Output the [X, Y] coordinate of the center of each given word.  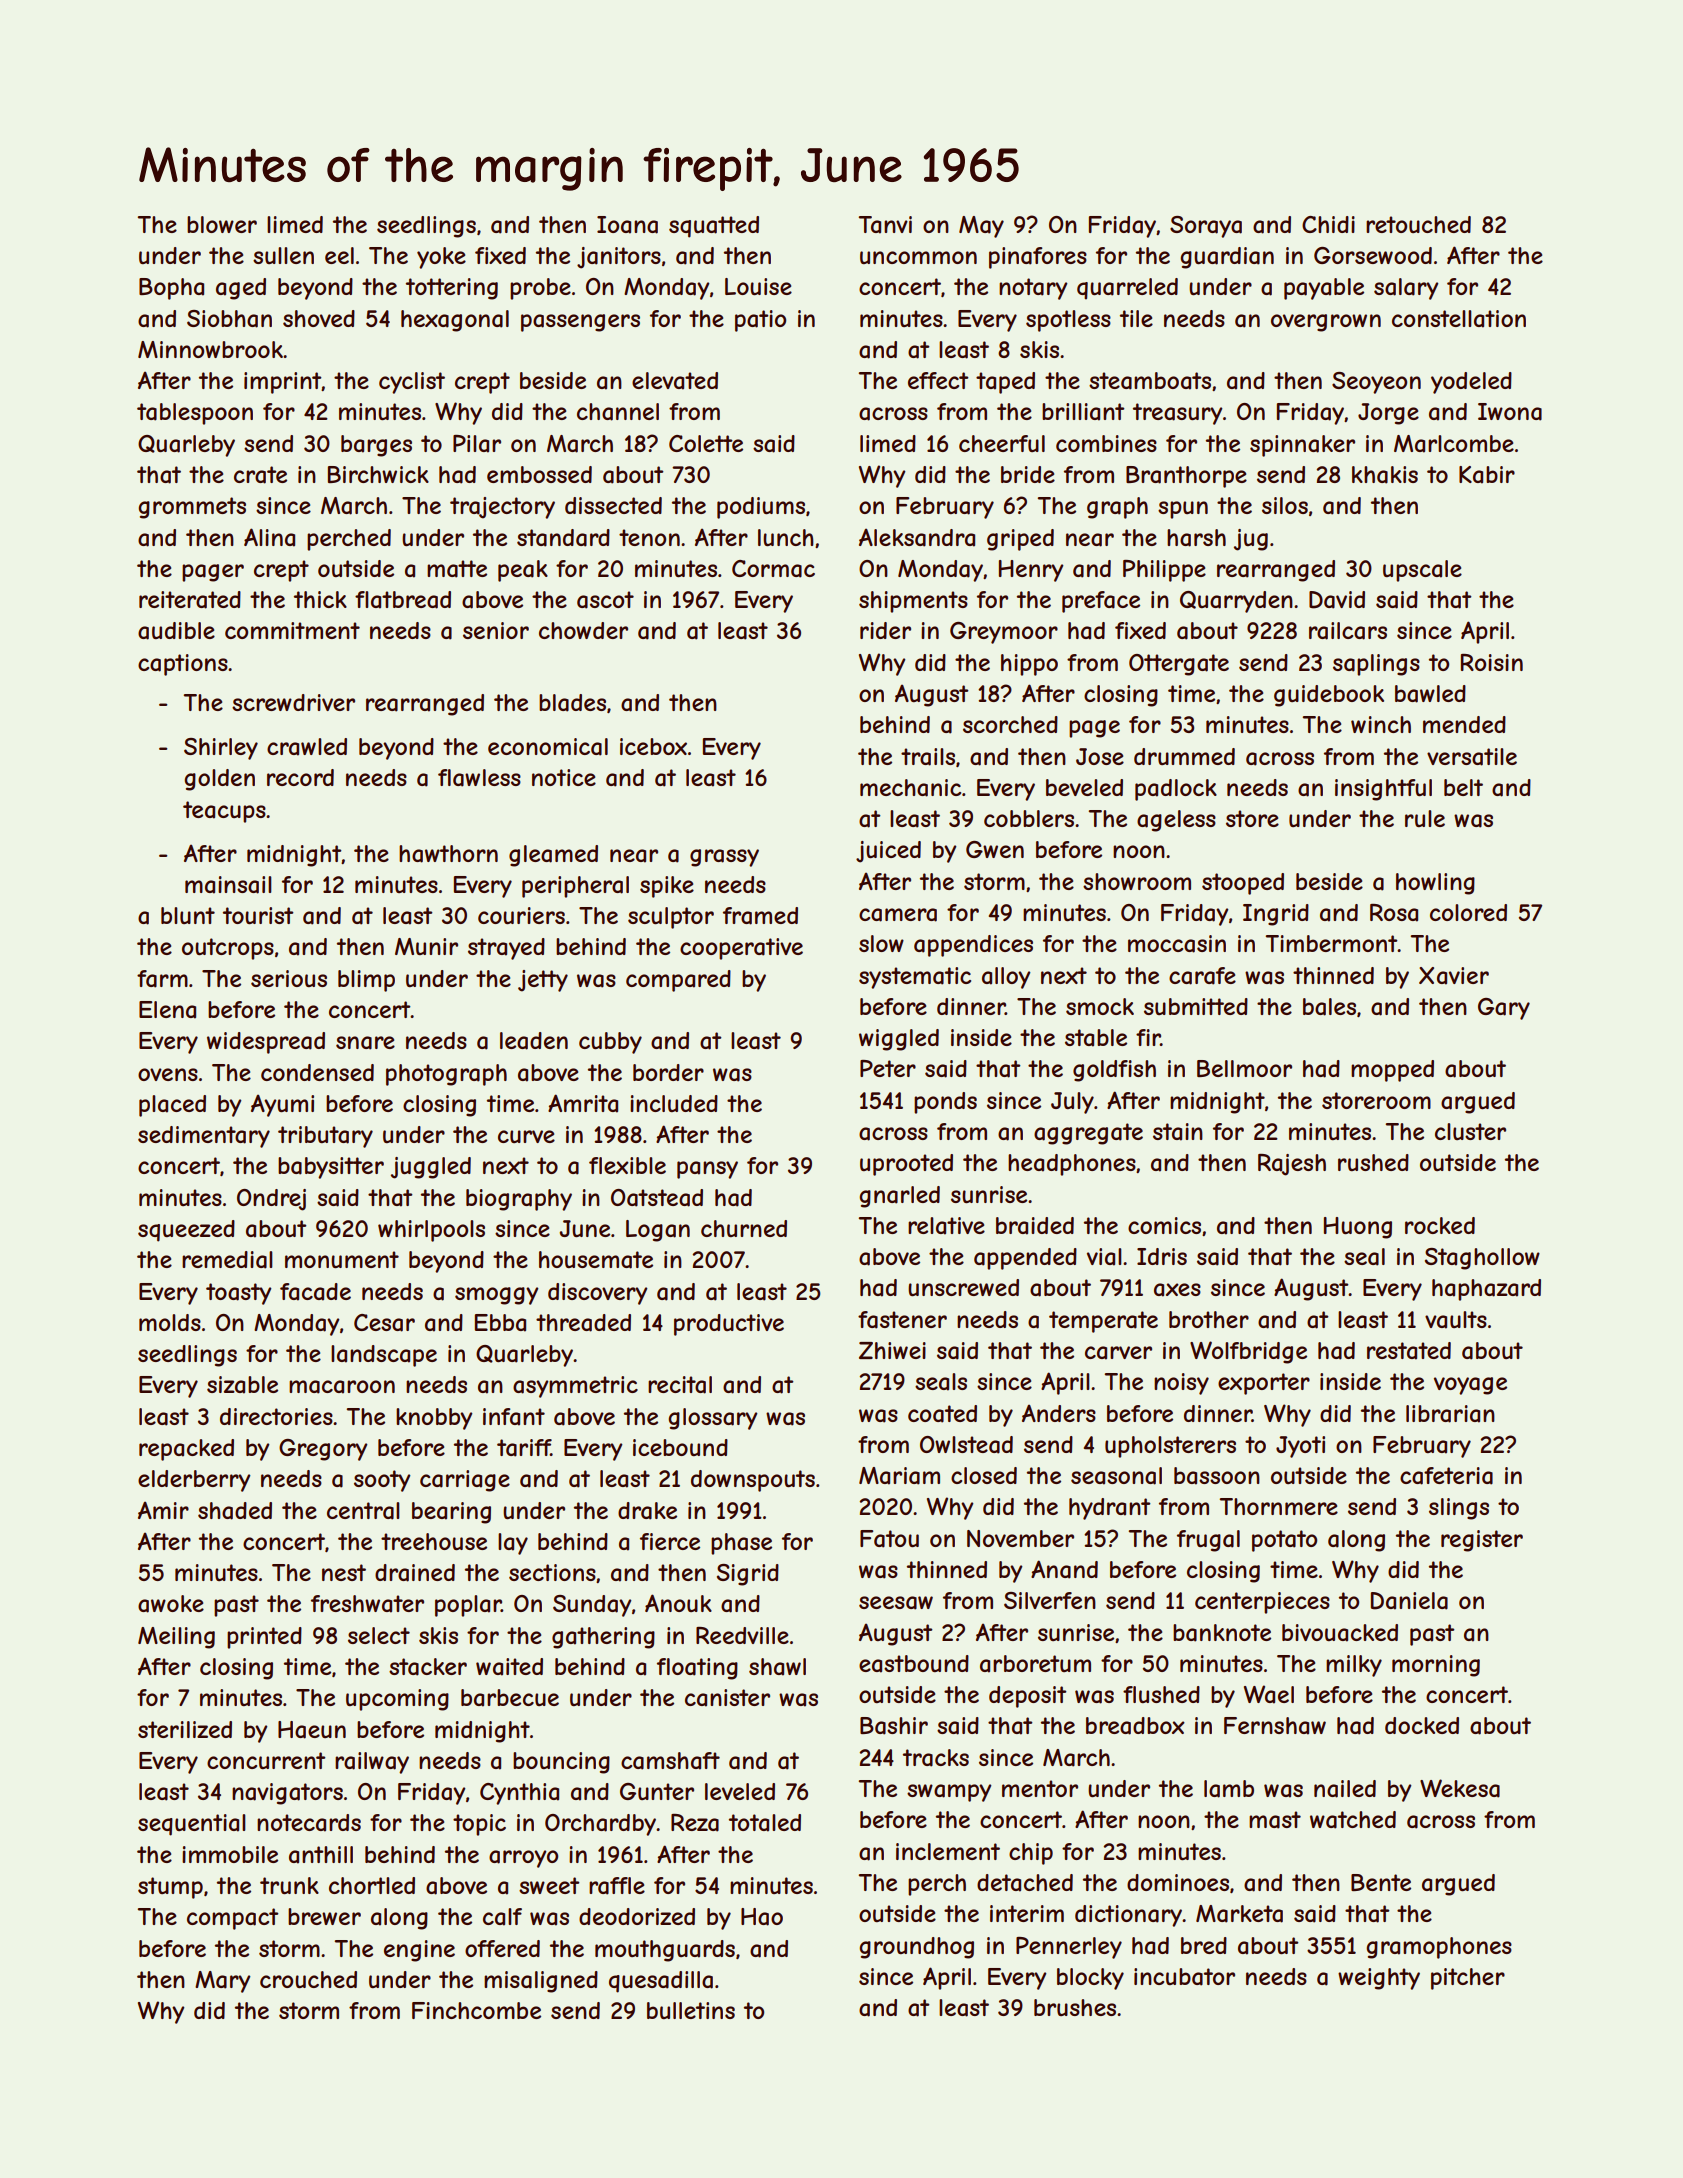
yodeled [1471, 383]
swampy [949, 1793]
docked [1422, 1725]
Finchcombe [476, 2010]
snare [365, 1043]
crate [260, 475]
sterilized [185, 1729]
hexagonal [455, 321]
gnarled [899, 1197]
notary [1033, 289]
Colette [706, 443]
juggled [431, 1168]
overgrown [1326, 323]
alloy [1006, 978]
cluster [1470, 1131]
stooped [1243, 884]
